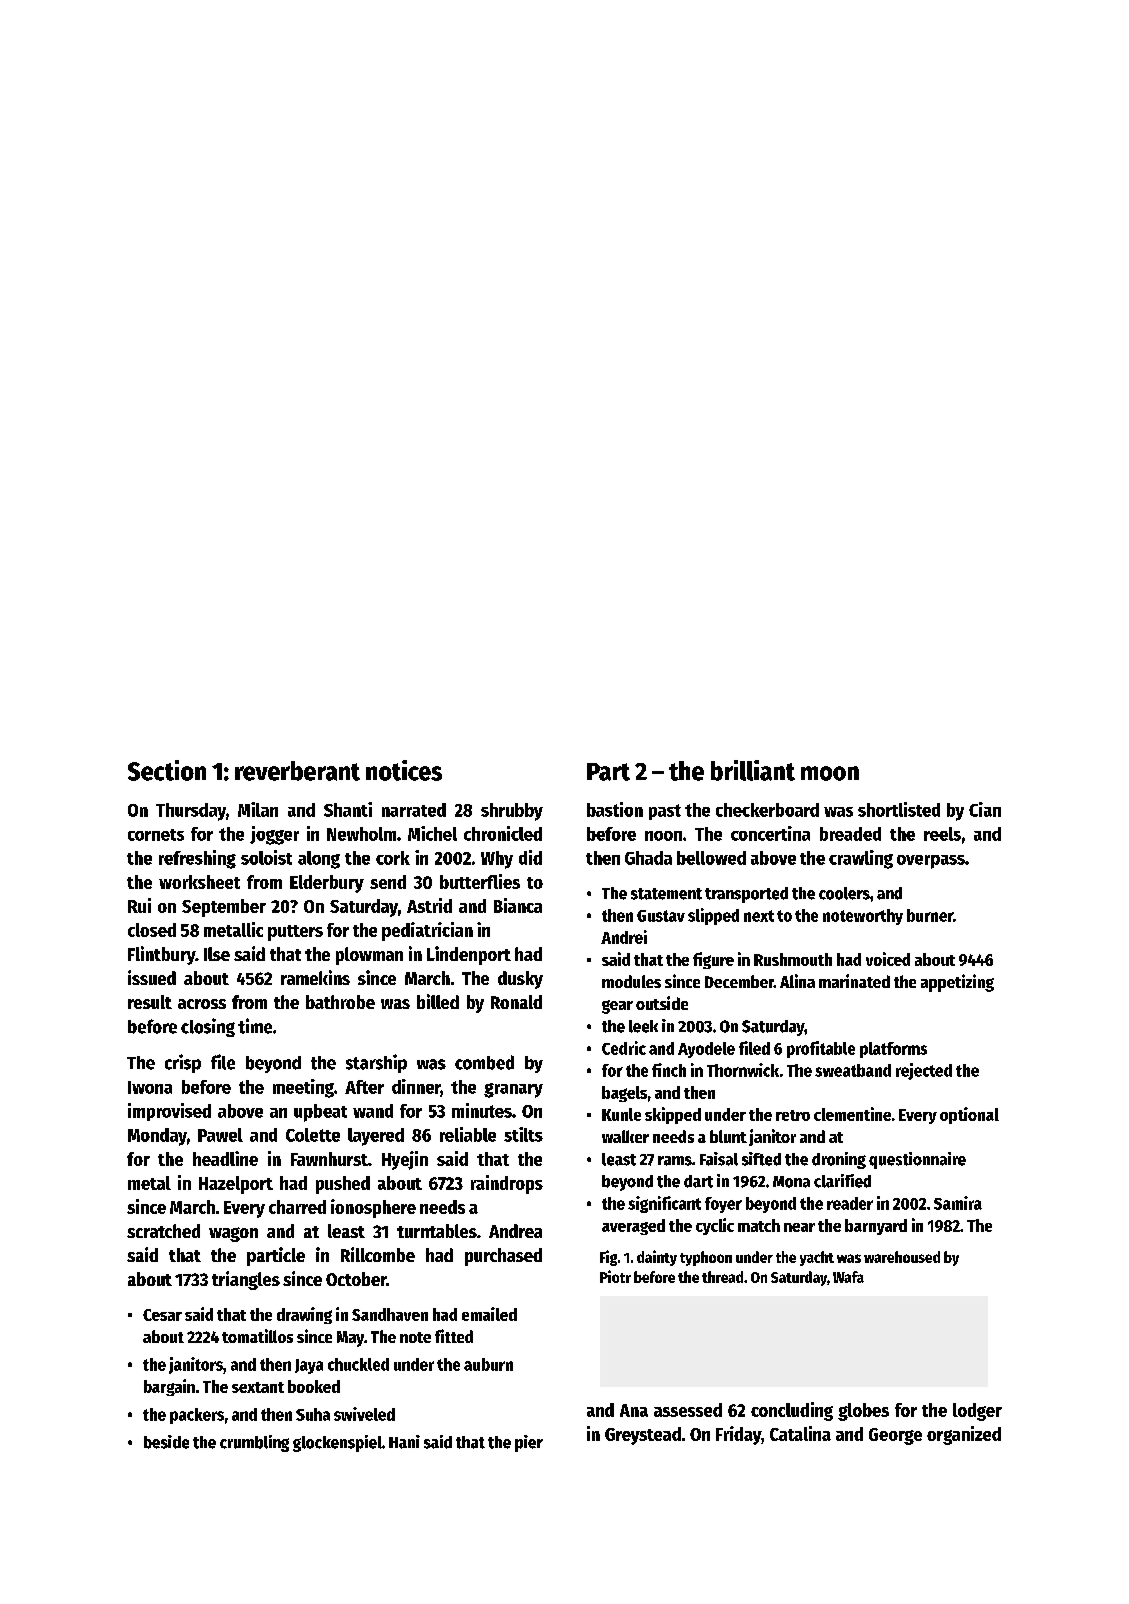 The image size is (1129, 1604). Describe the element at coordinates (924, 1071) in the image. I see `rejected` at that location.
